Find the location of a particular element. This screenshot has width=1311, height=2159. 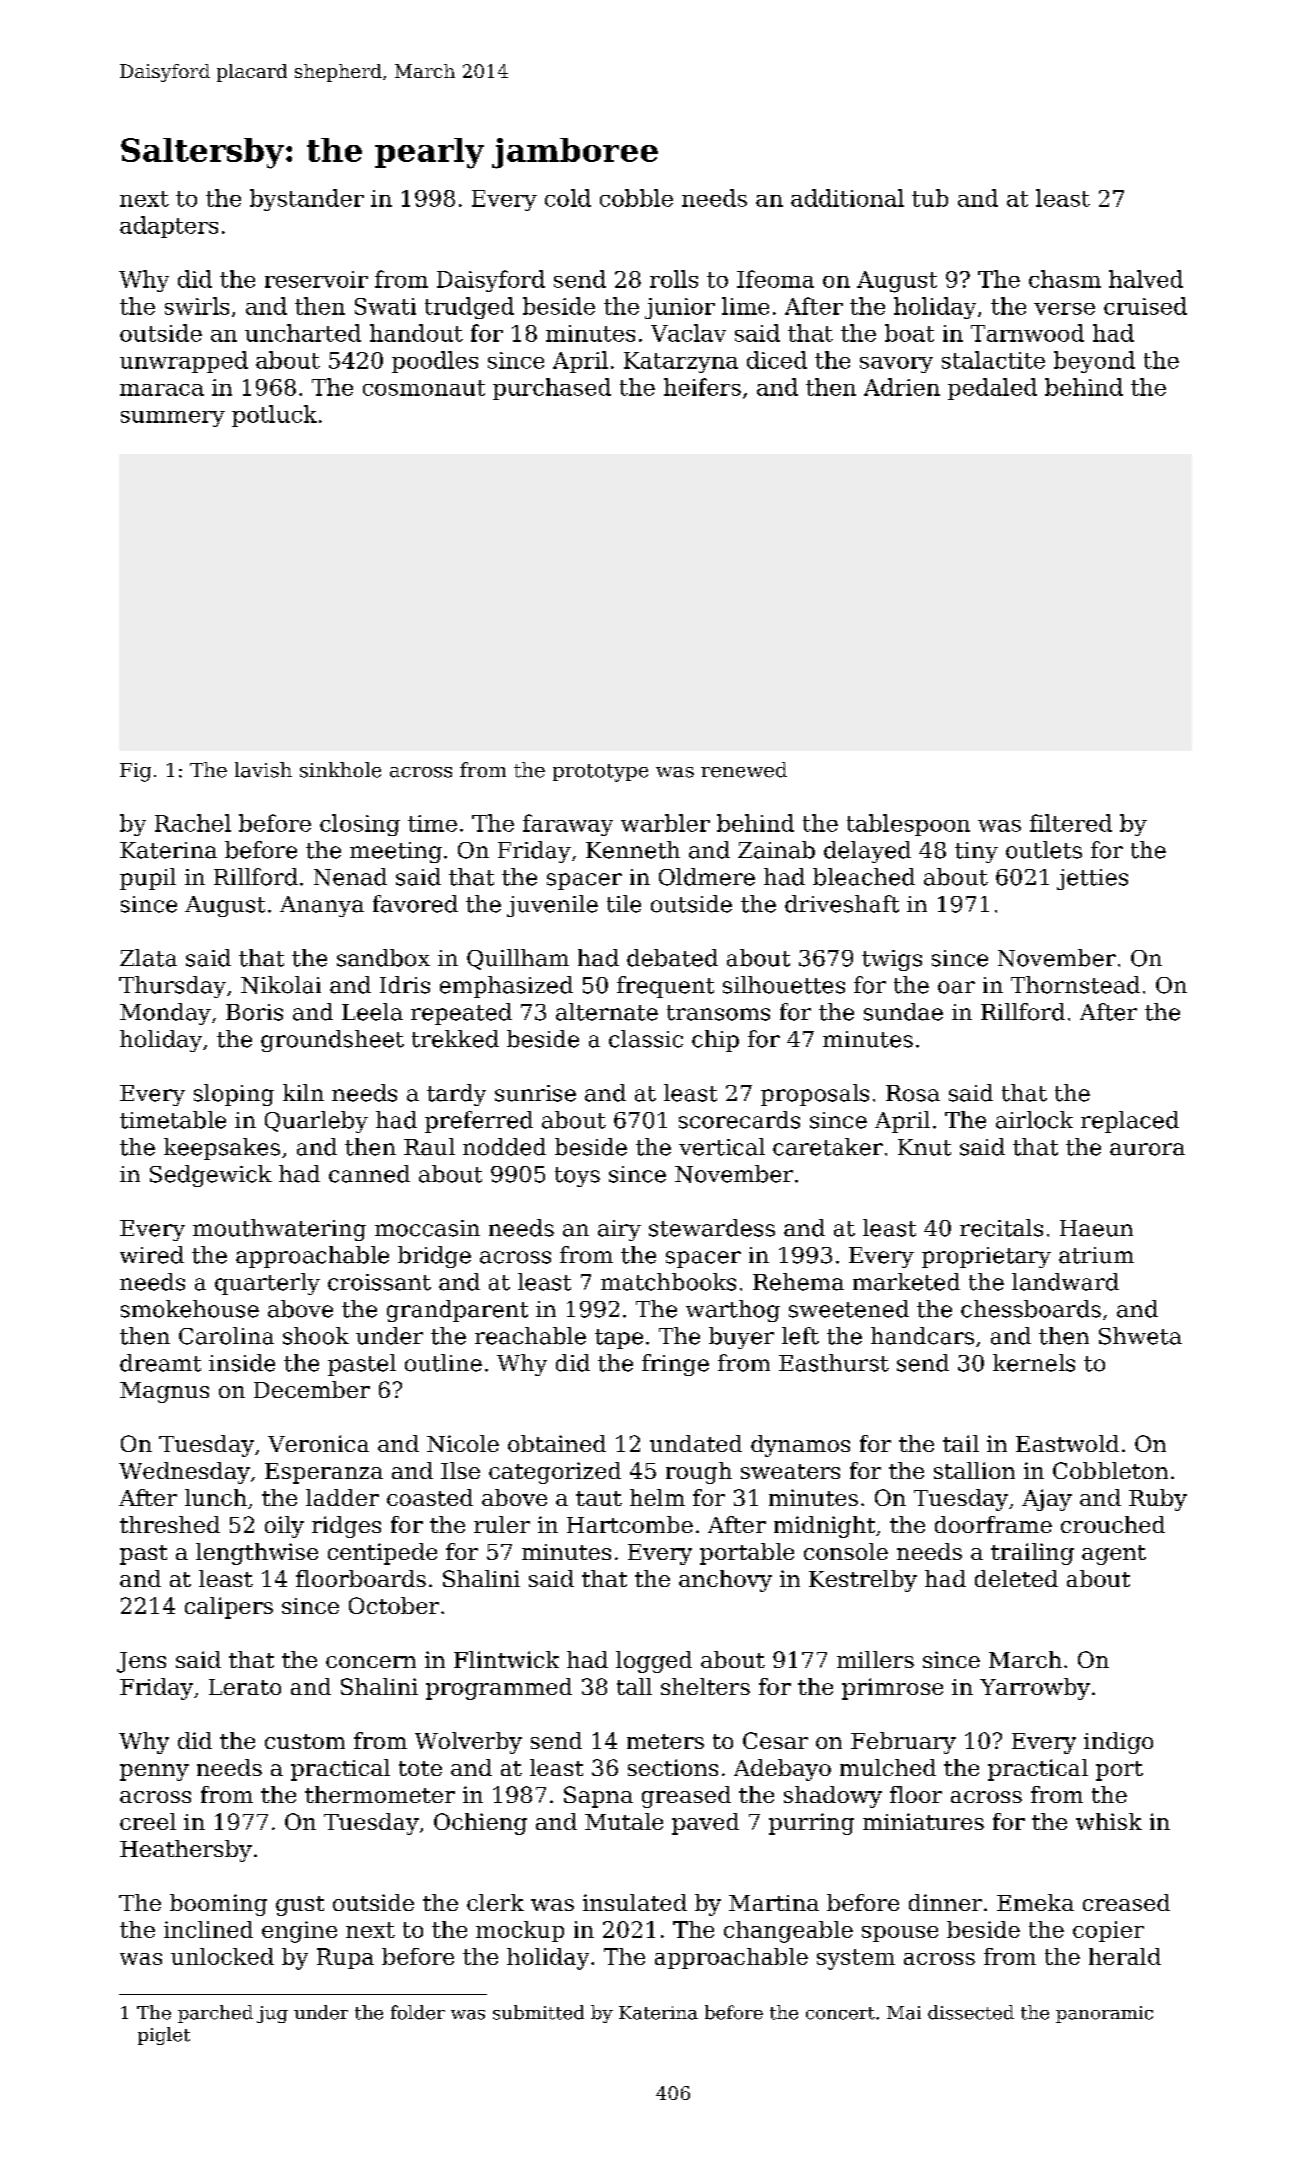

folder is located at coordinates (418, 2012).
